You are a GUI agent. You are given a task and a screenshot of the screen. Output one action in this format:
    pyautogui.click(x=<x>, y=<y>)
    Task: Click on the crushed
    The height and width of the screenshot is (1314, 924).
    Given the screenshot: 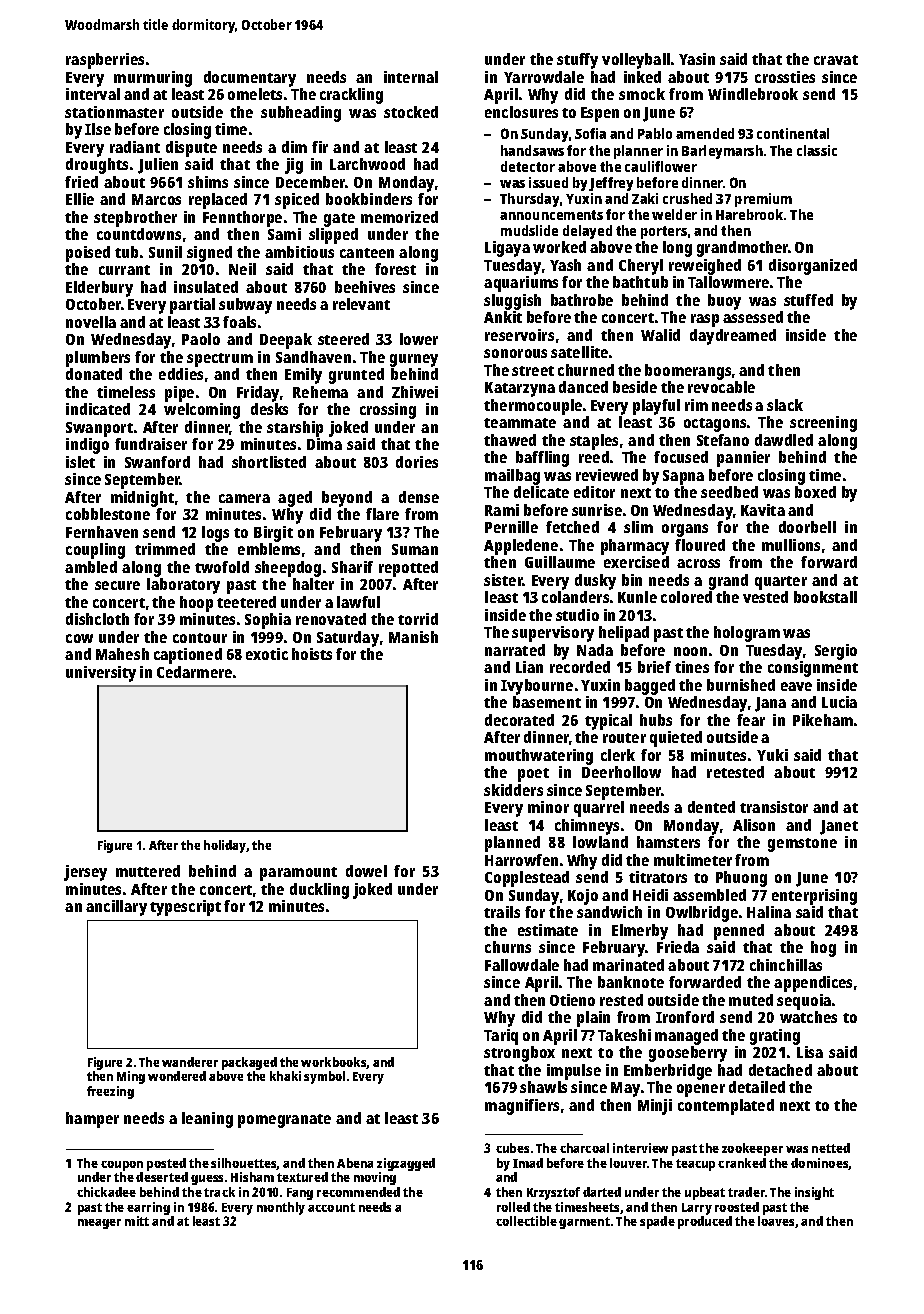 What is the action you would take?
    pyautogui.click(x=687, y=198)
